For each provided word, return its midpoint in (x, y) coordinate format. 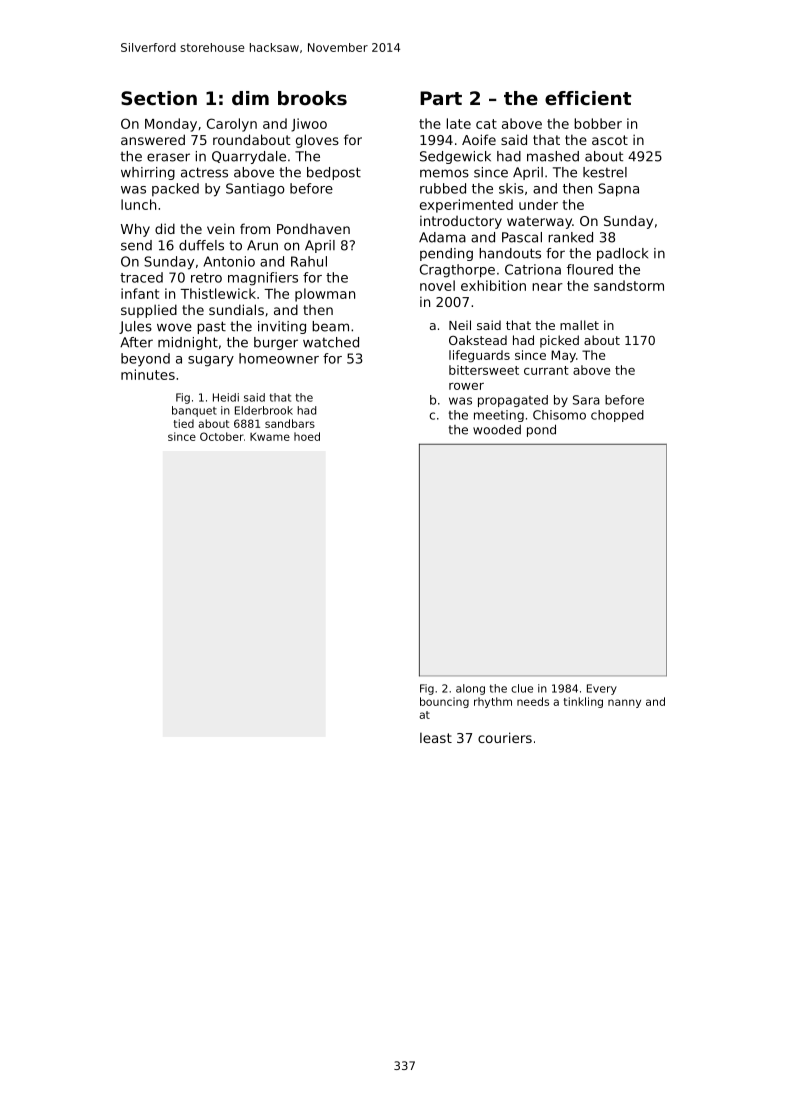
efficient (588, 98)
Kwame (270, 437)
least (436, 738)
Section (159, 98)
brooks (312, 98)
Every (602, 689)
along (470, 689)
